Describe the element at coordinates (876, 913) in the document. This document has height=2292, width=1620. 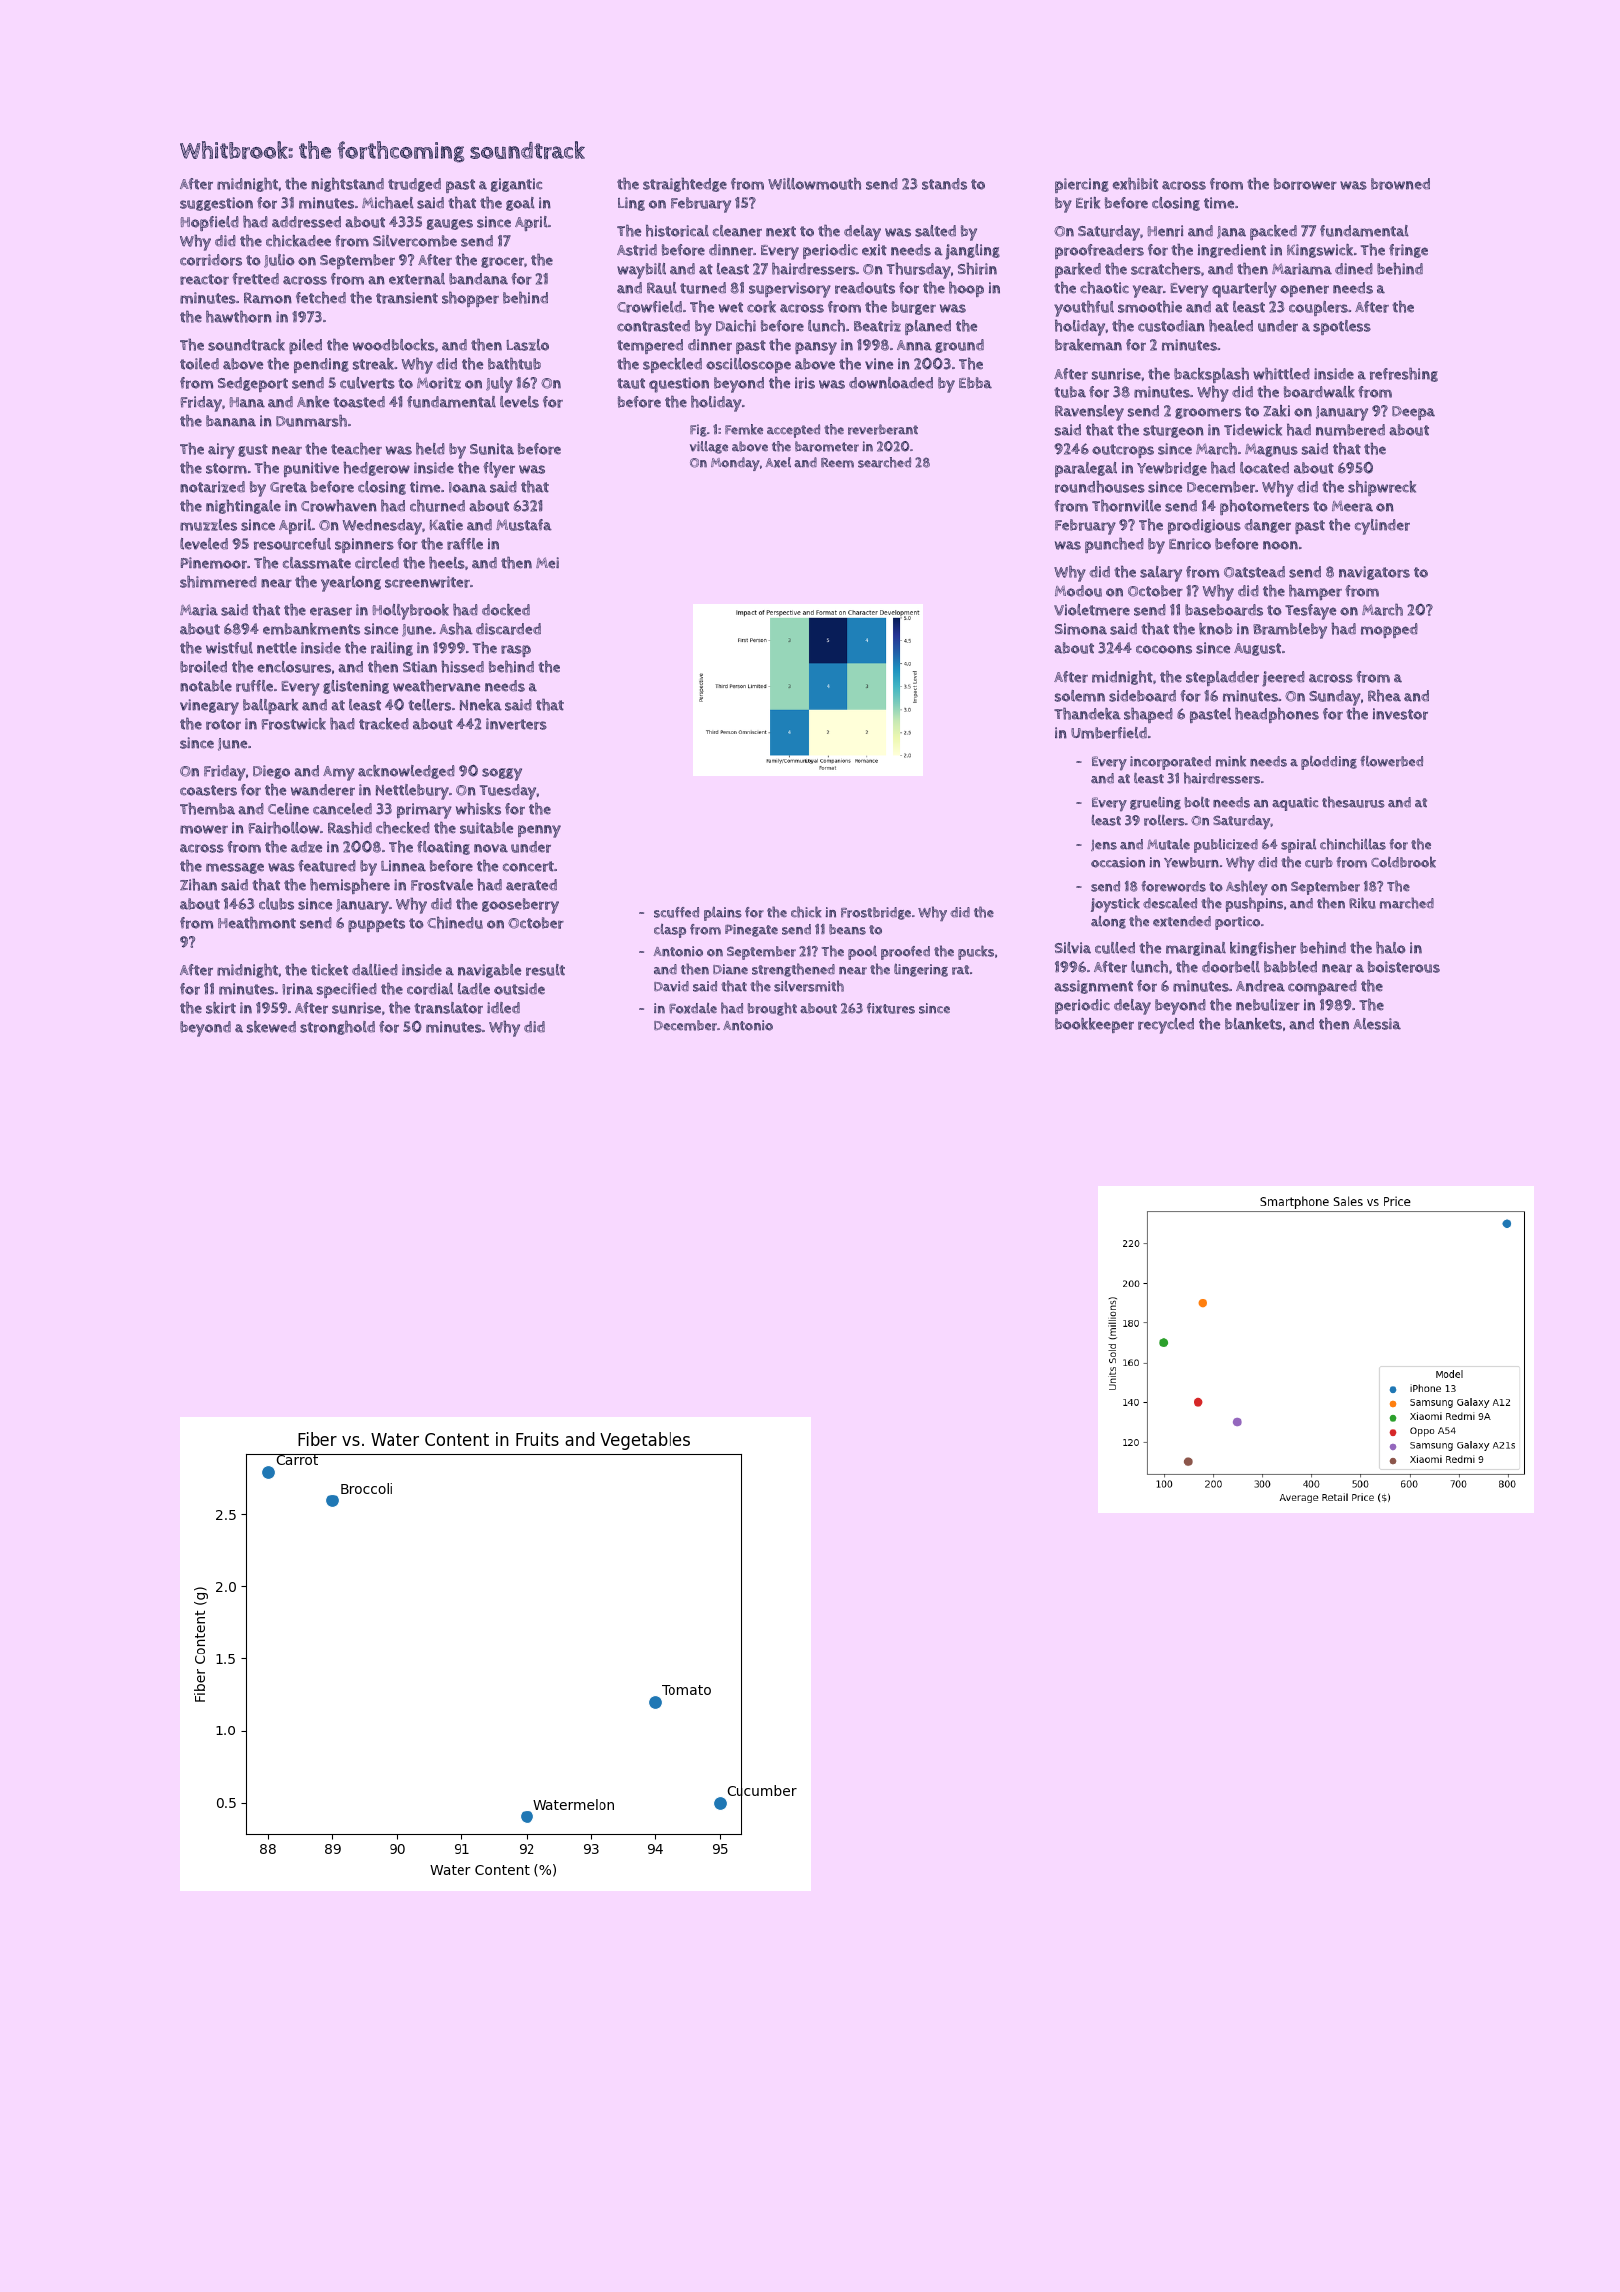
I see `Frostbridge` at that location.
